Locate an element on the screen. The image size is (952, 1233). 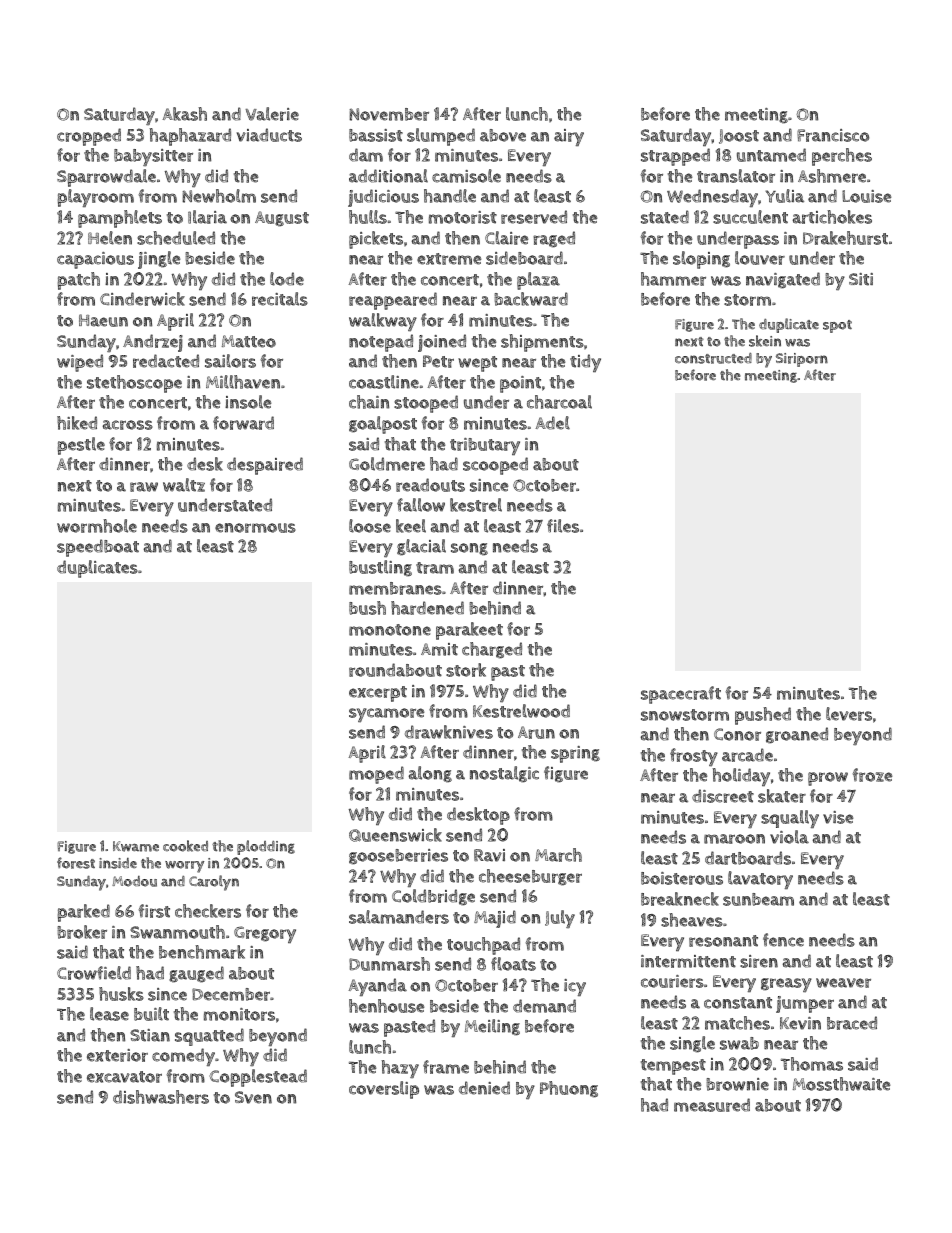
Siti is located at coordinates (861, 279).
